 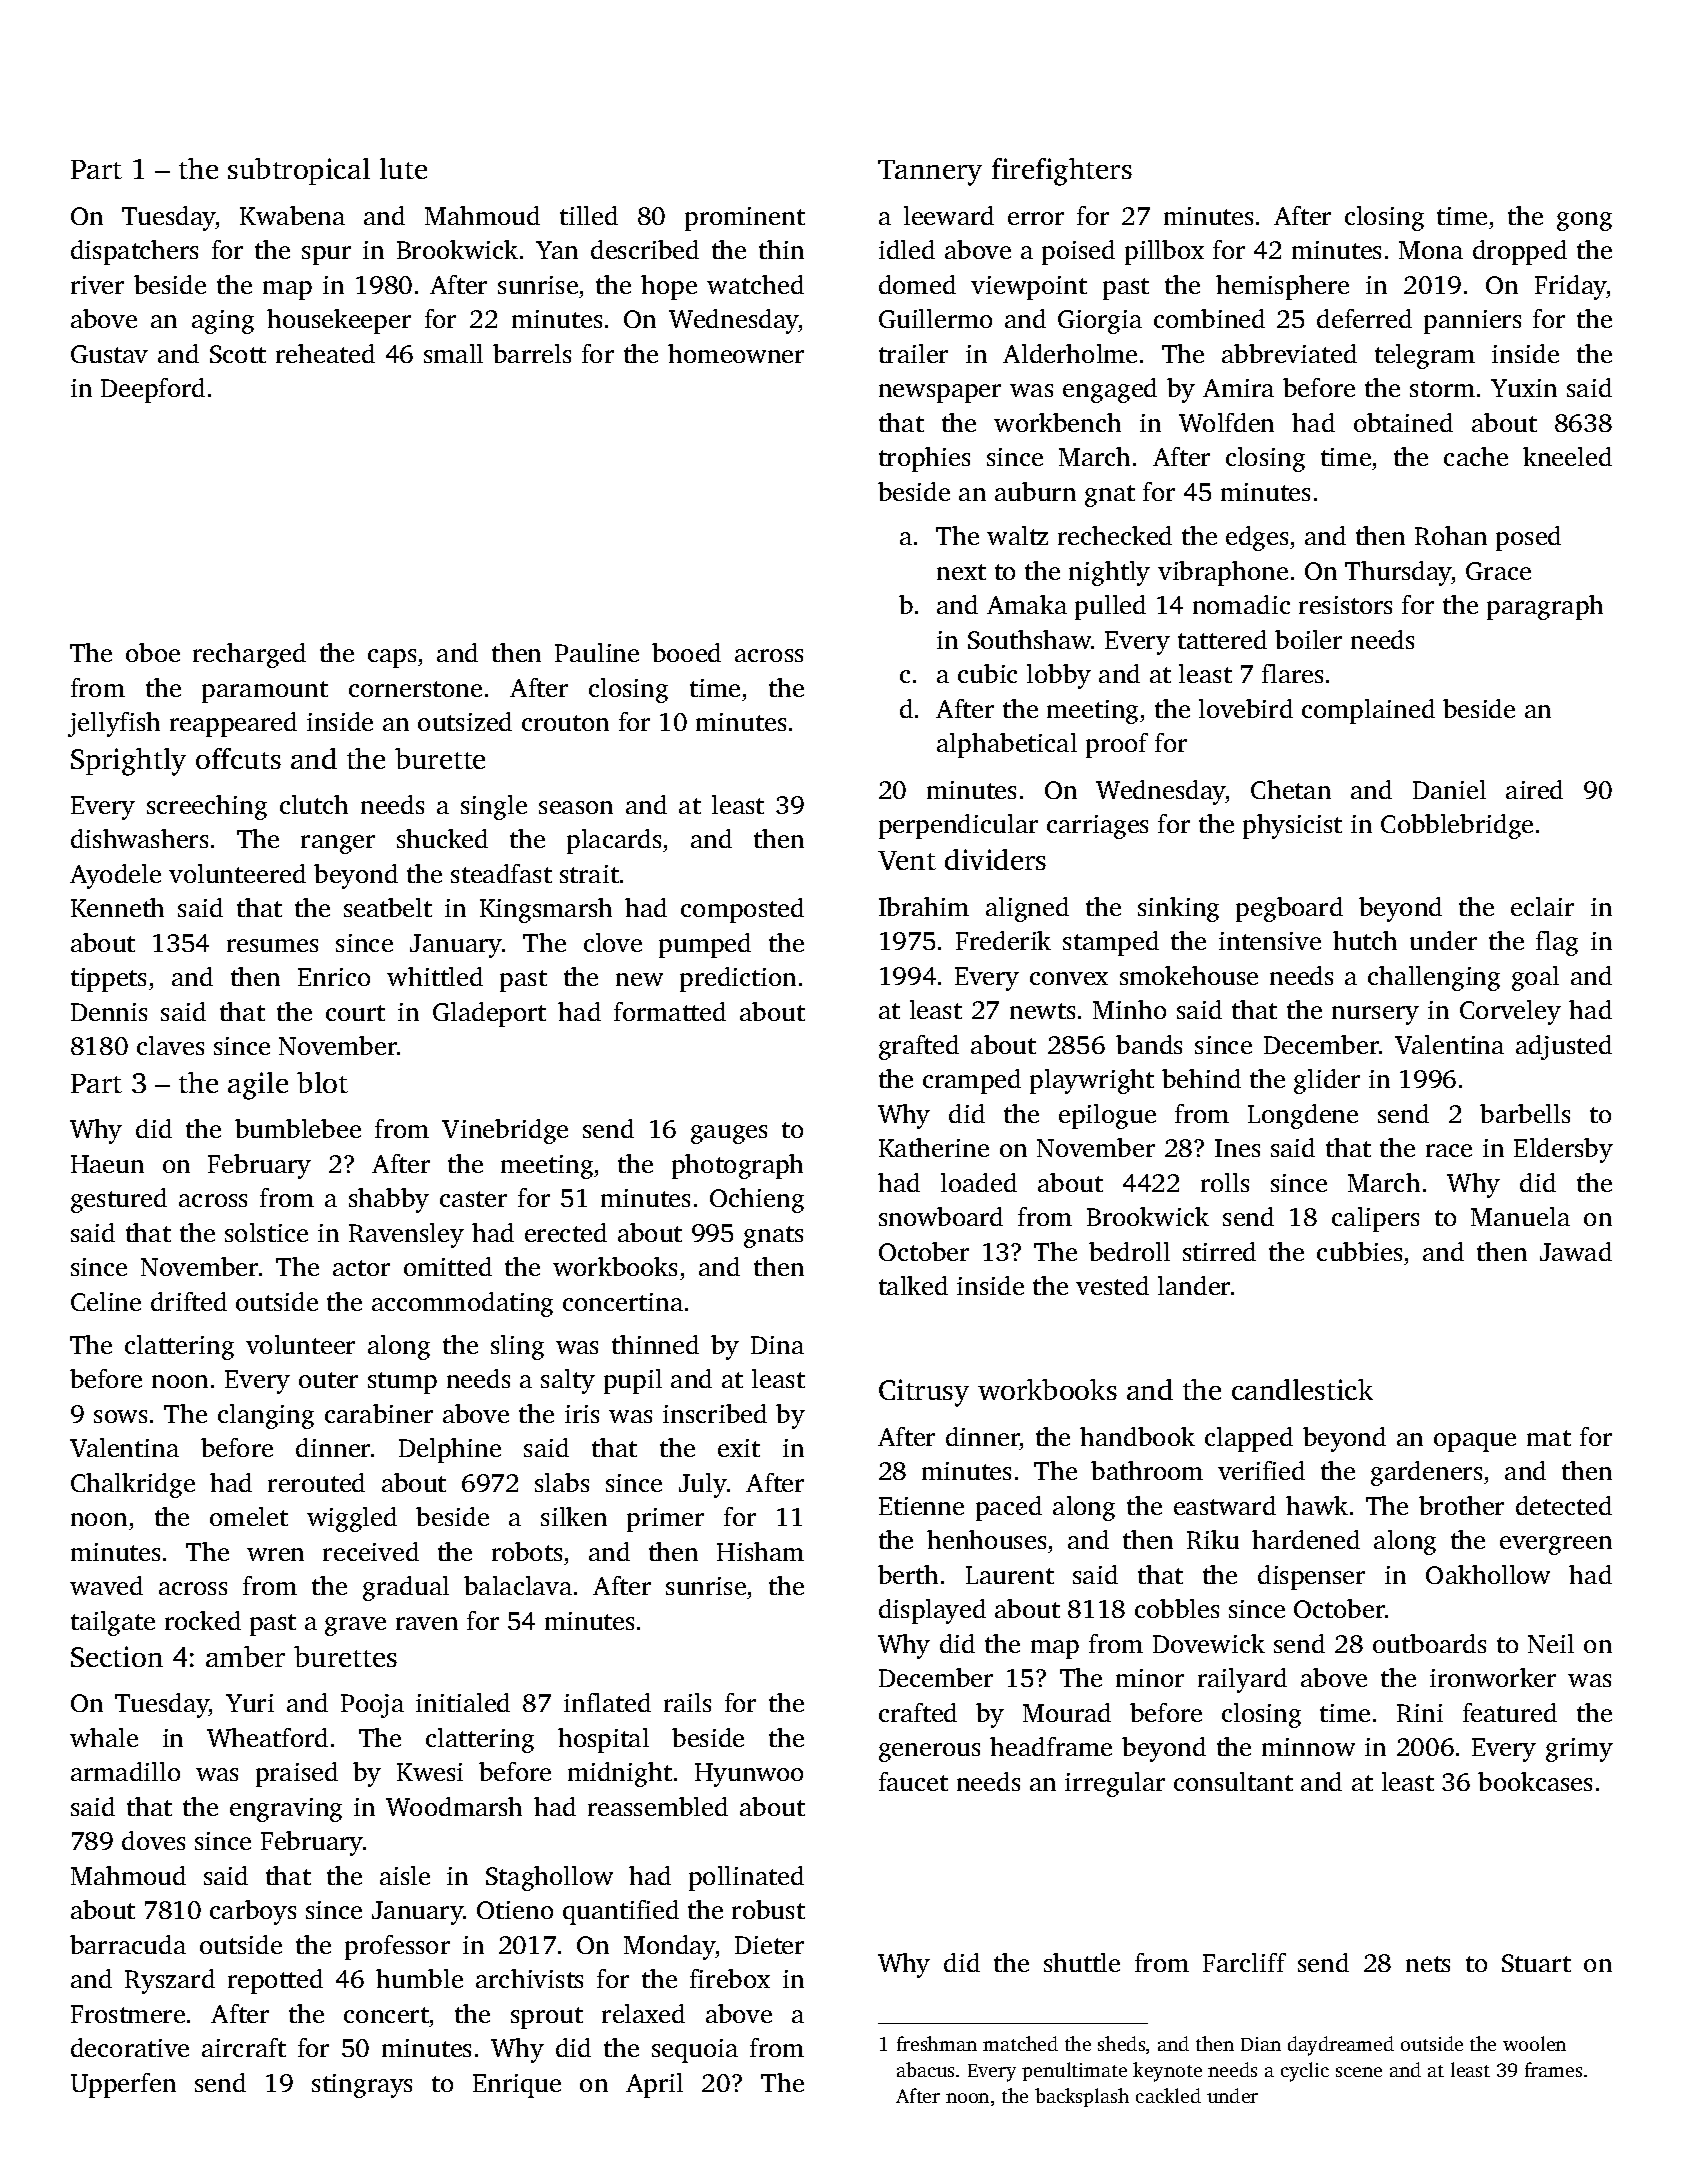 I want to click on candlestick, so click(x=1302, y=1389).
